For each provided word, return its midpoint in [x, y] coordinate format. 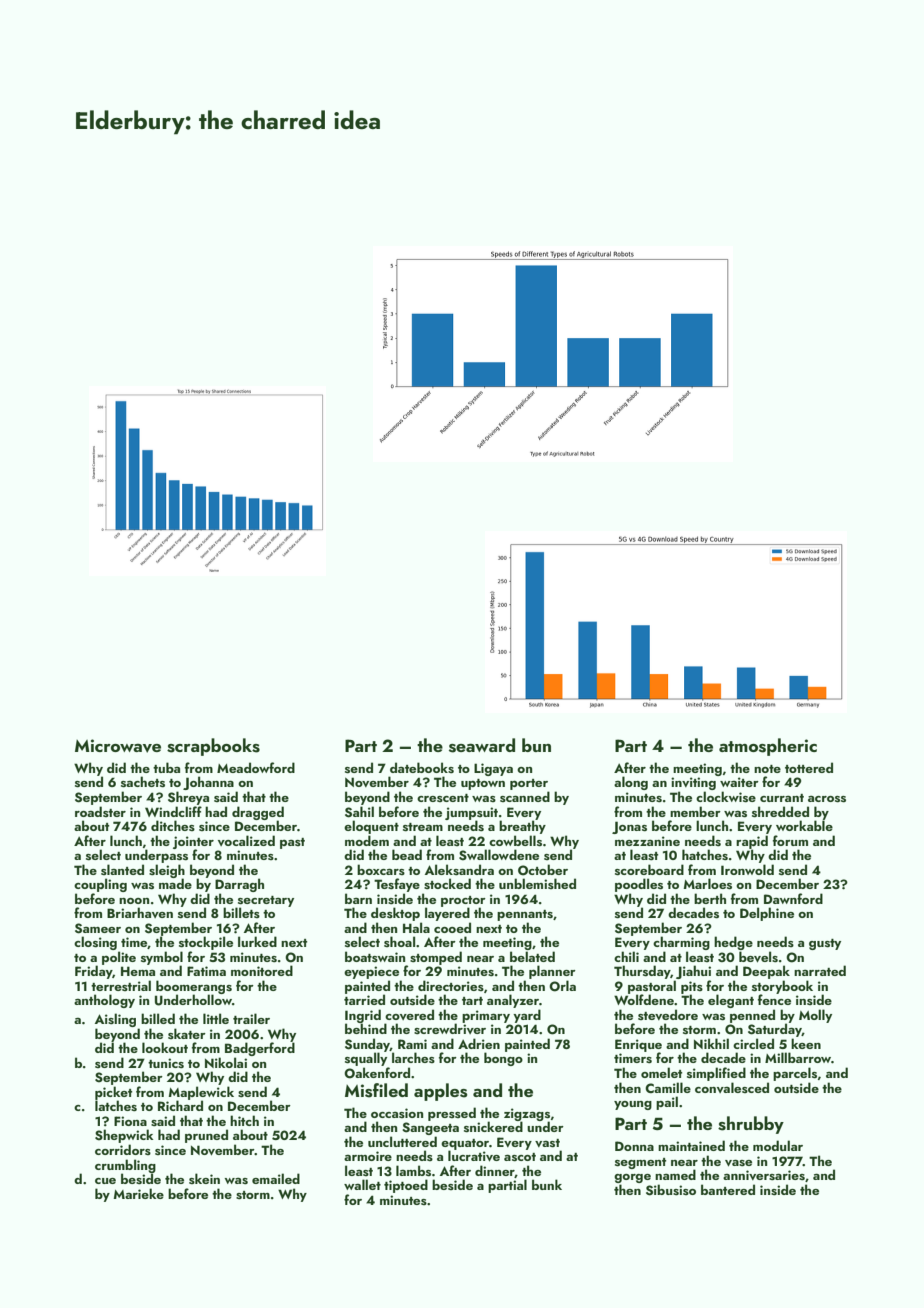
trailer [251, 1018]
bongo [503, 1059]
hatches [705, 855]
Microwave [118, 746]
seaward [482, 745]
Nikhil [711, 1043]
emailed [276, 1178]
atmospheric [768, 747]
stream [423, 827]
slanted [122, 869]
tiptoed [406, 1186]
